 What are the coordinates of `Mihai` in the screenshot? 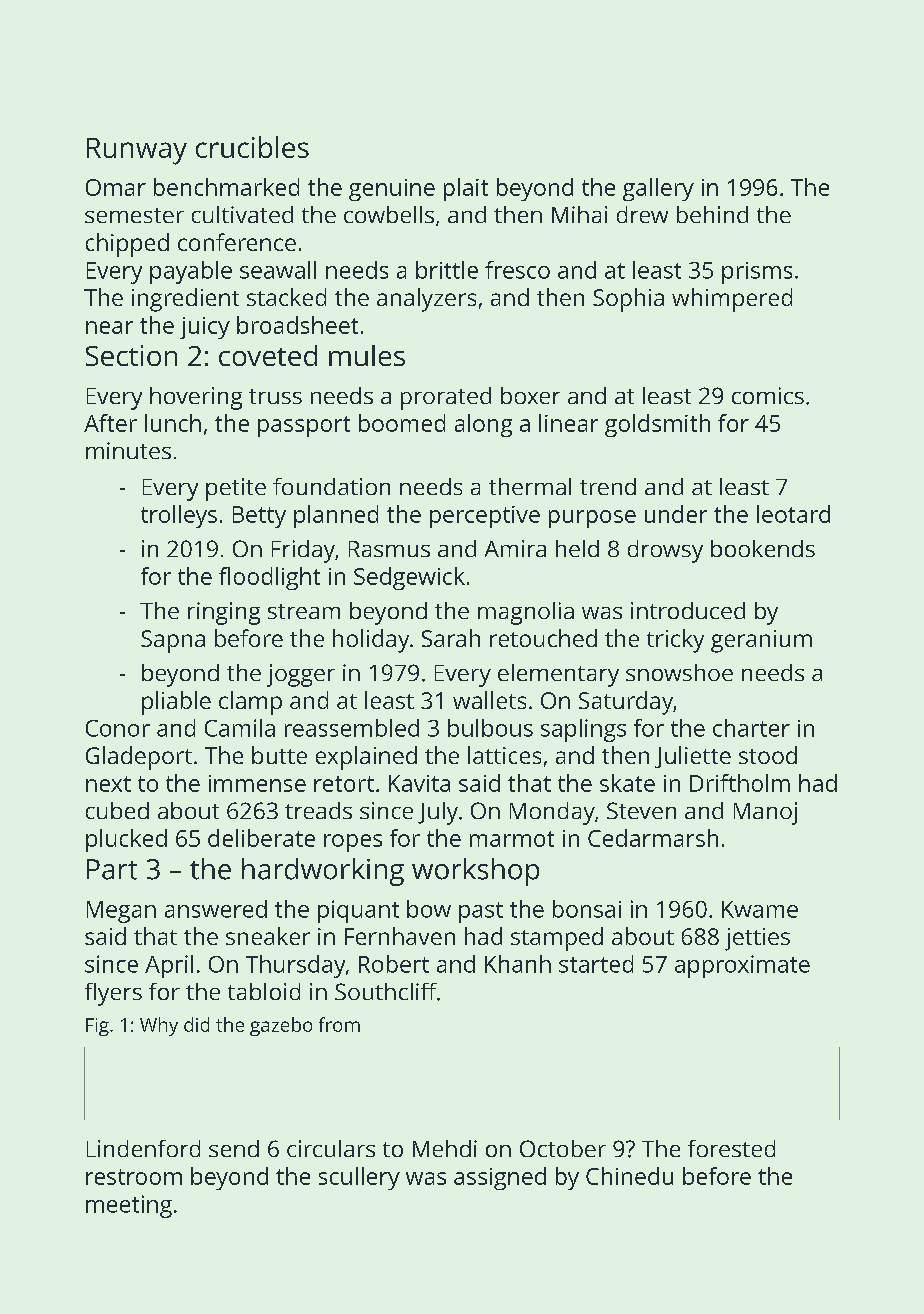 It's located at (579, 214).
